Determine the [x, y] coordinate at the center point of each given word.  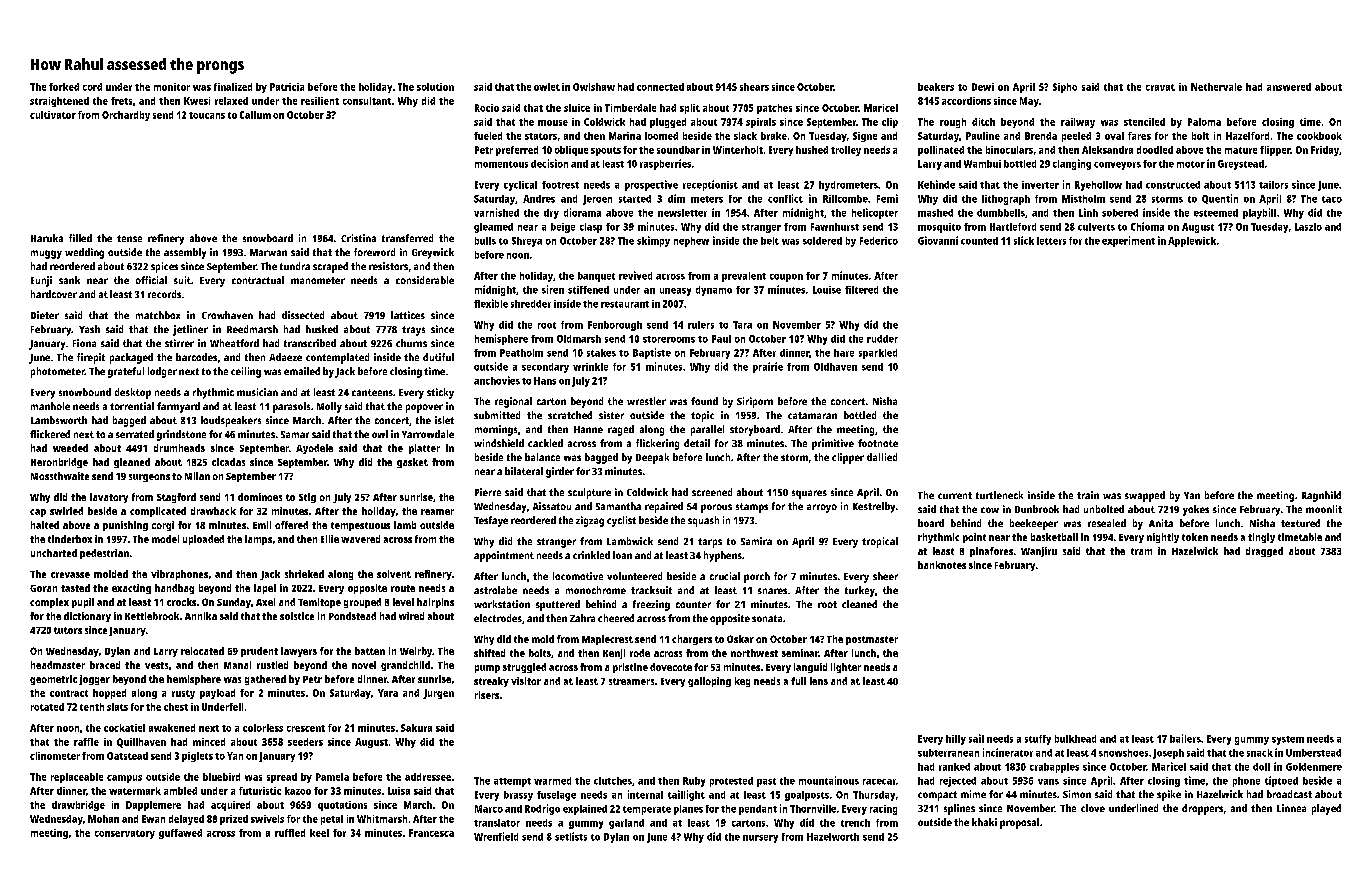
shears [754, 87]
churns [411, 343]
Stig [307, 498]
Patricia [287, 87]
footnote [878, 443]
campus [124, 779]
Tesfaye [491, 521]
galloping [709, 682]
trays [413, 331]
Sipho [1065, 88]
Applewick [1192, 242]
